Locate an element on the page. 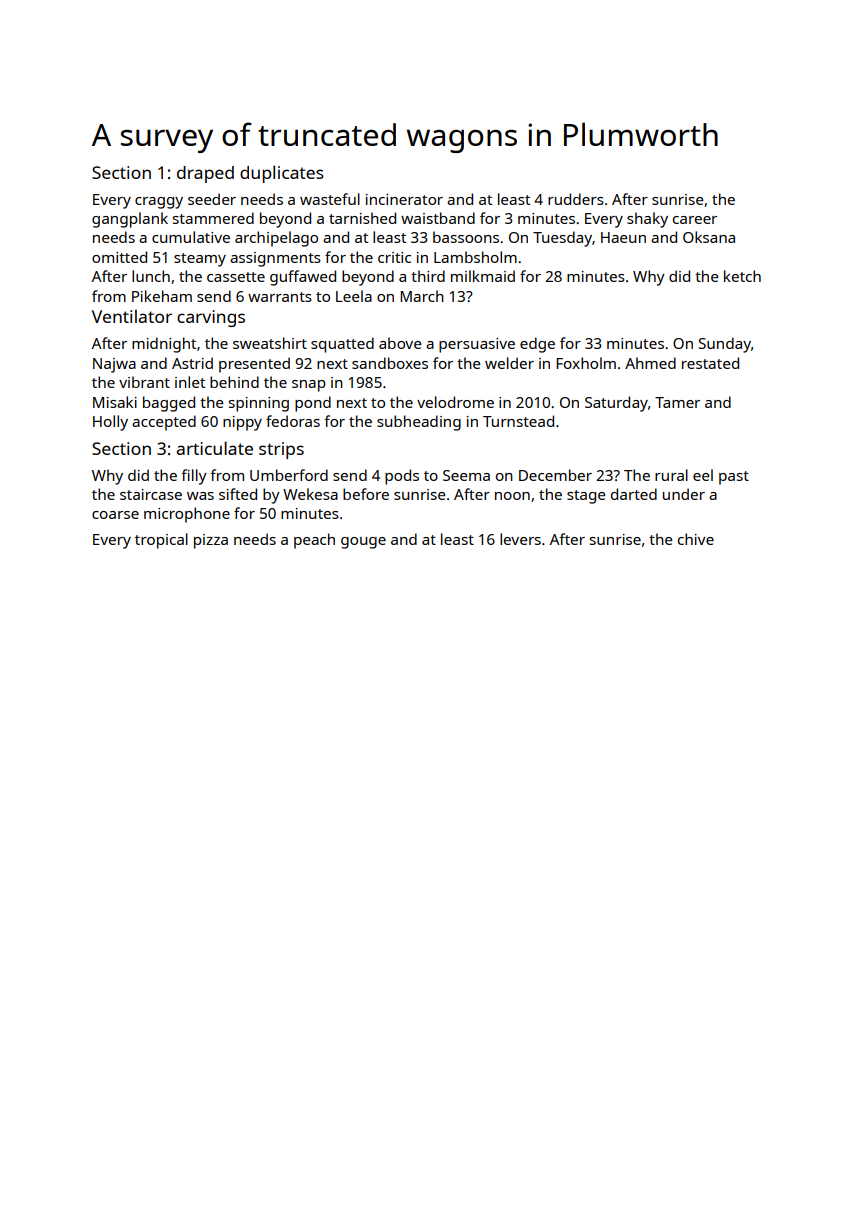  shaky is located at coordinates (647, 220).
